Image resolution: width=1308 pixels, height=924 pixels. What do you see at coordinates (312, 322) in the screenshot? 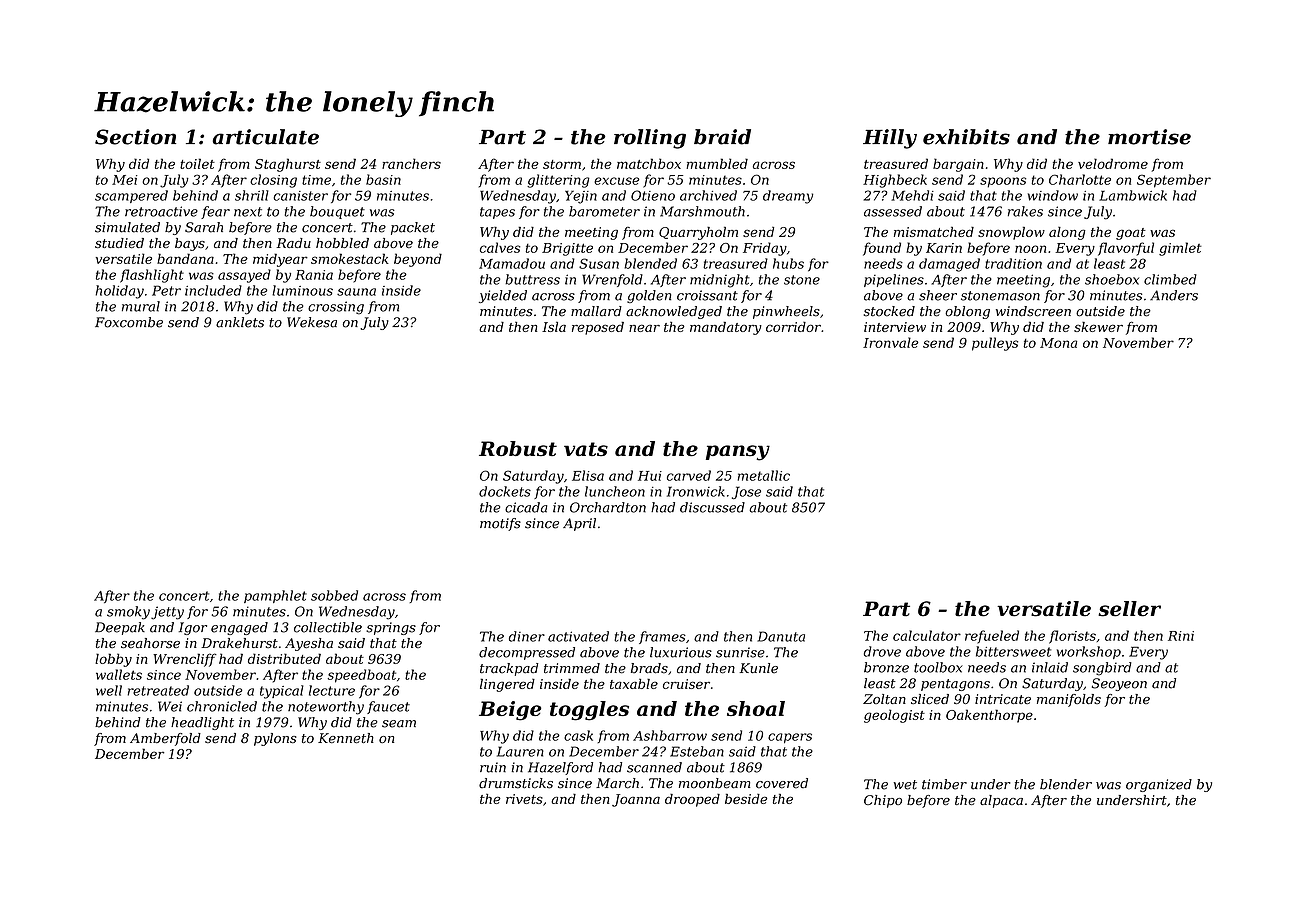
I see `Wekesa` at bounding box center [312, 322].
